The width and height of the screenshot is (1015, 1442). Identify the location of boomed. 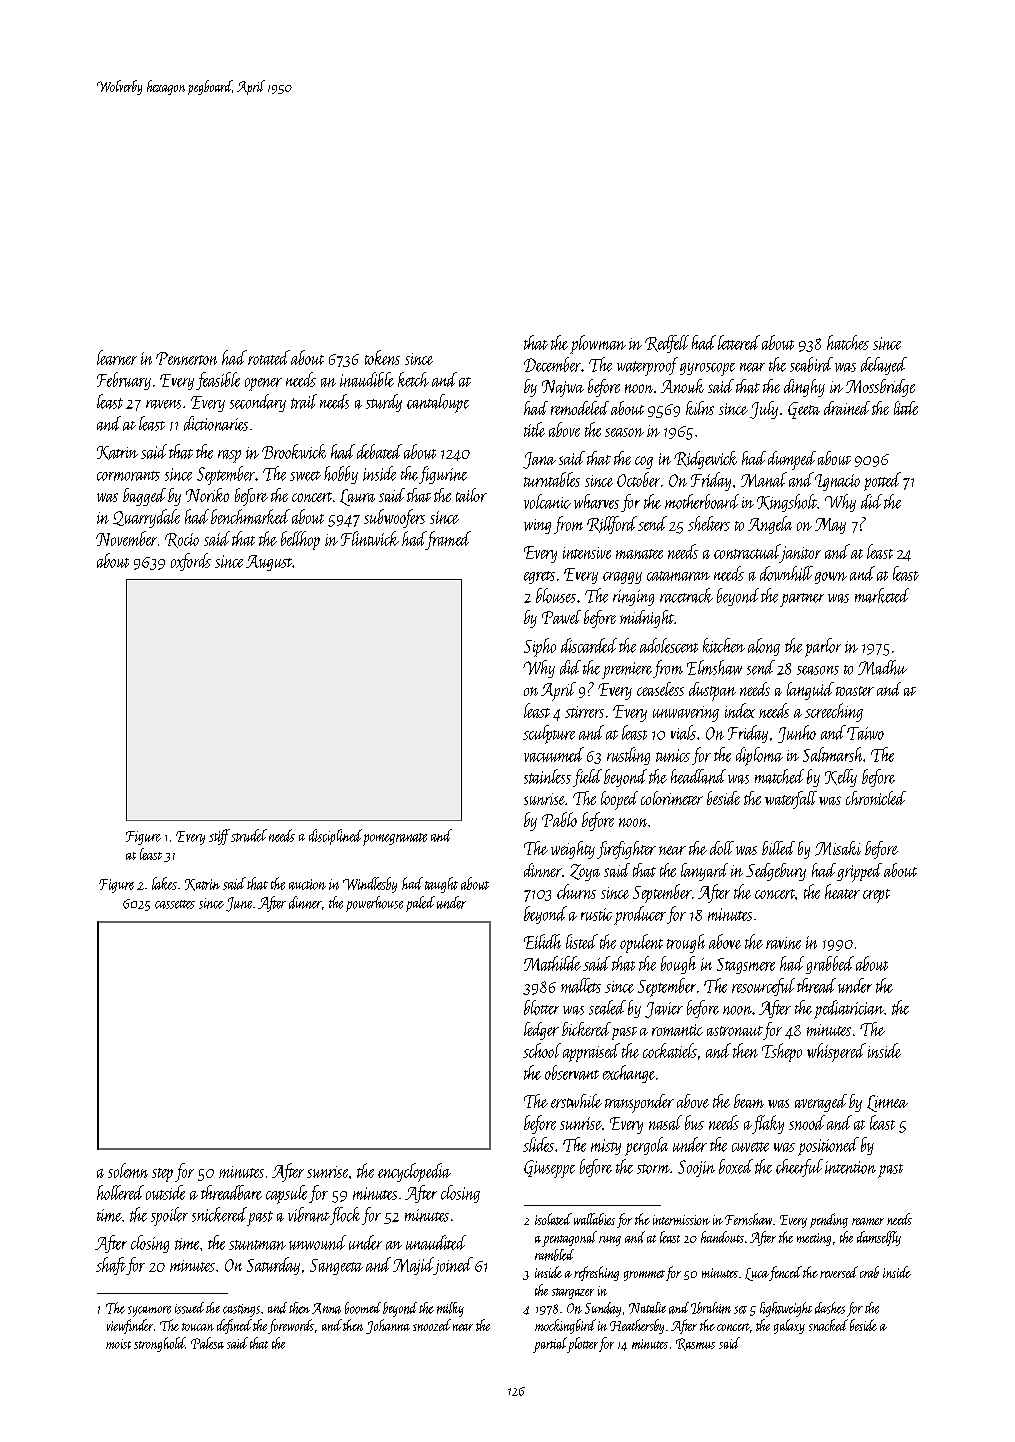
(363, 1308).
